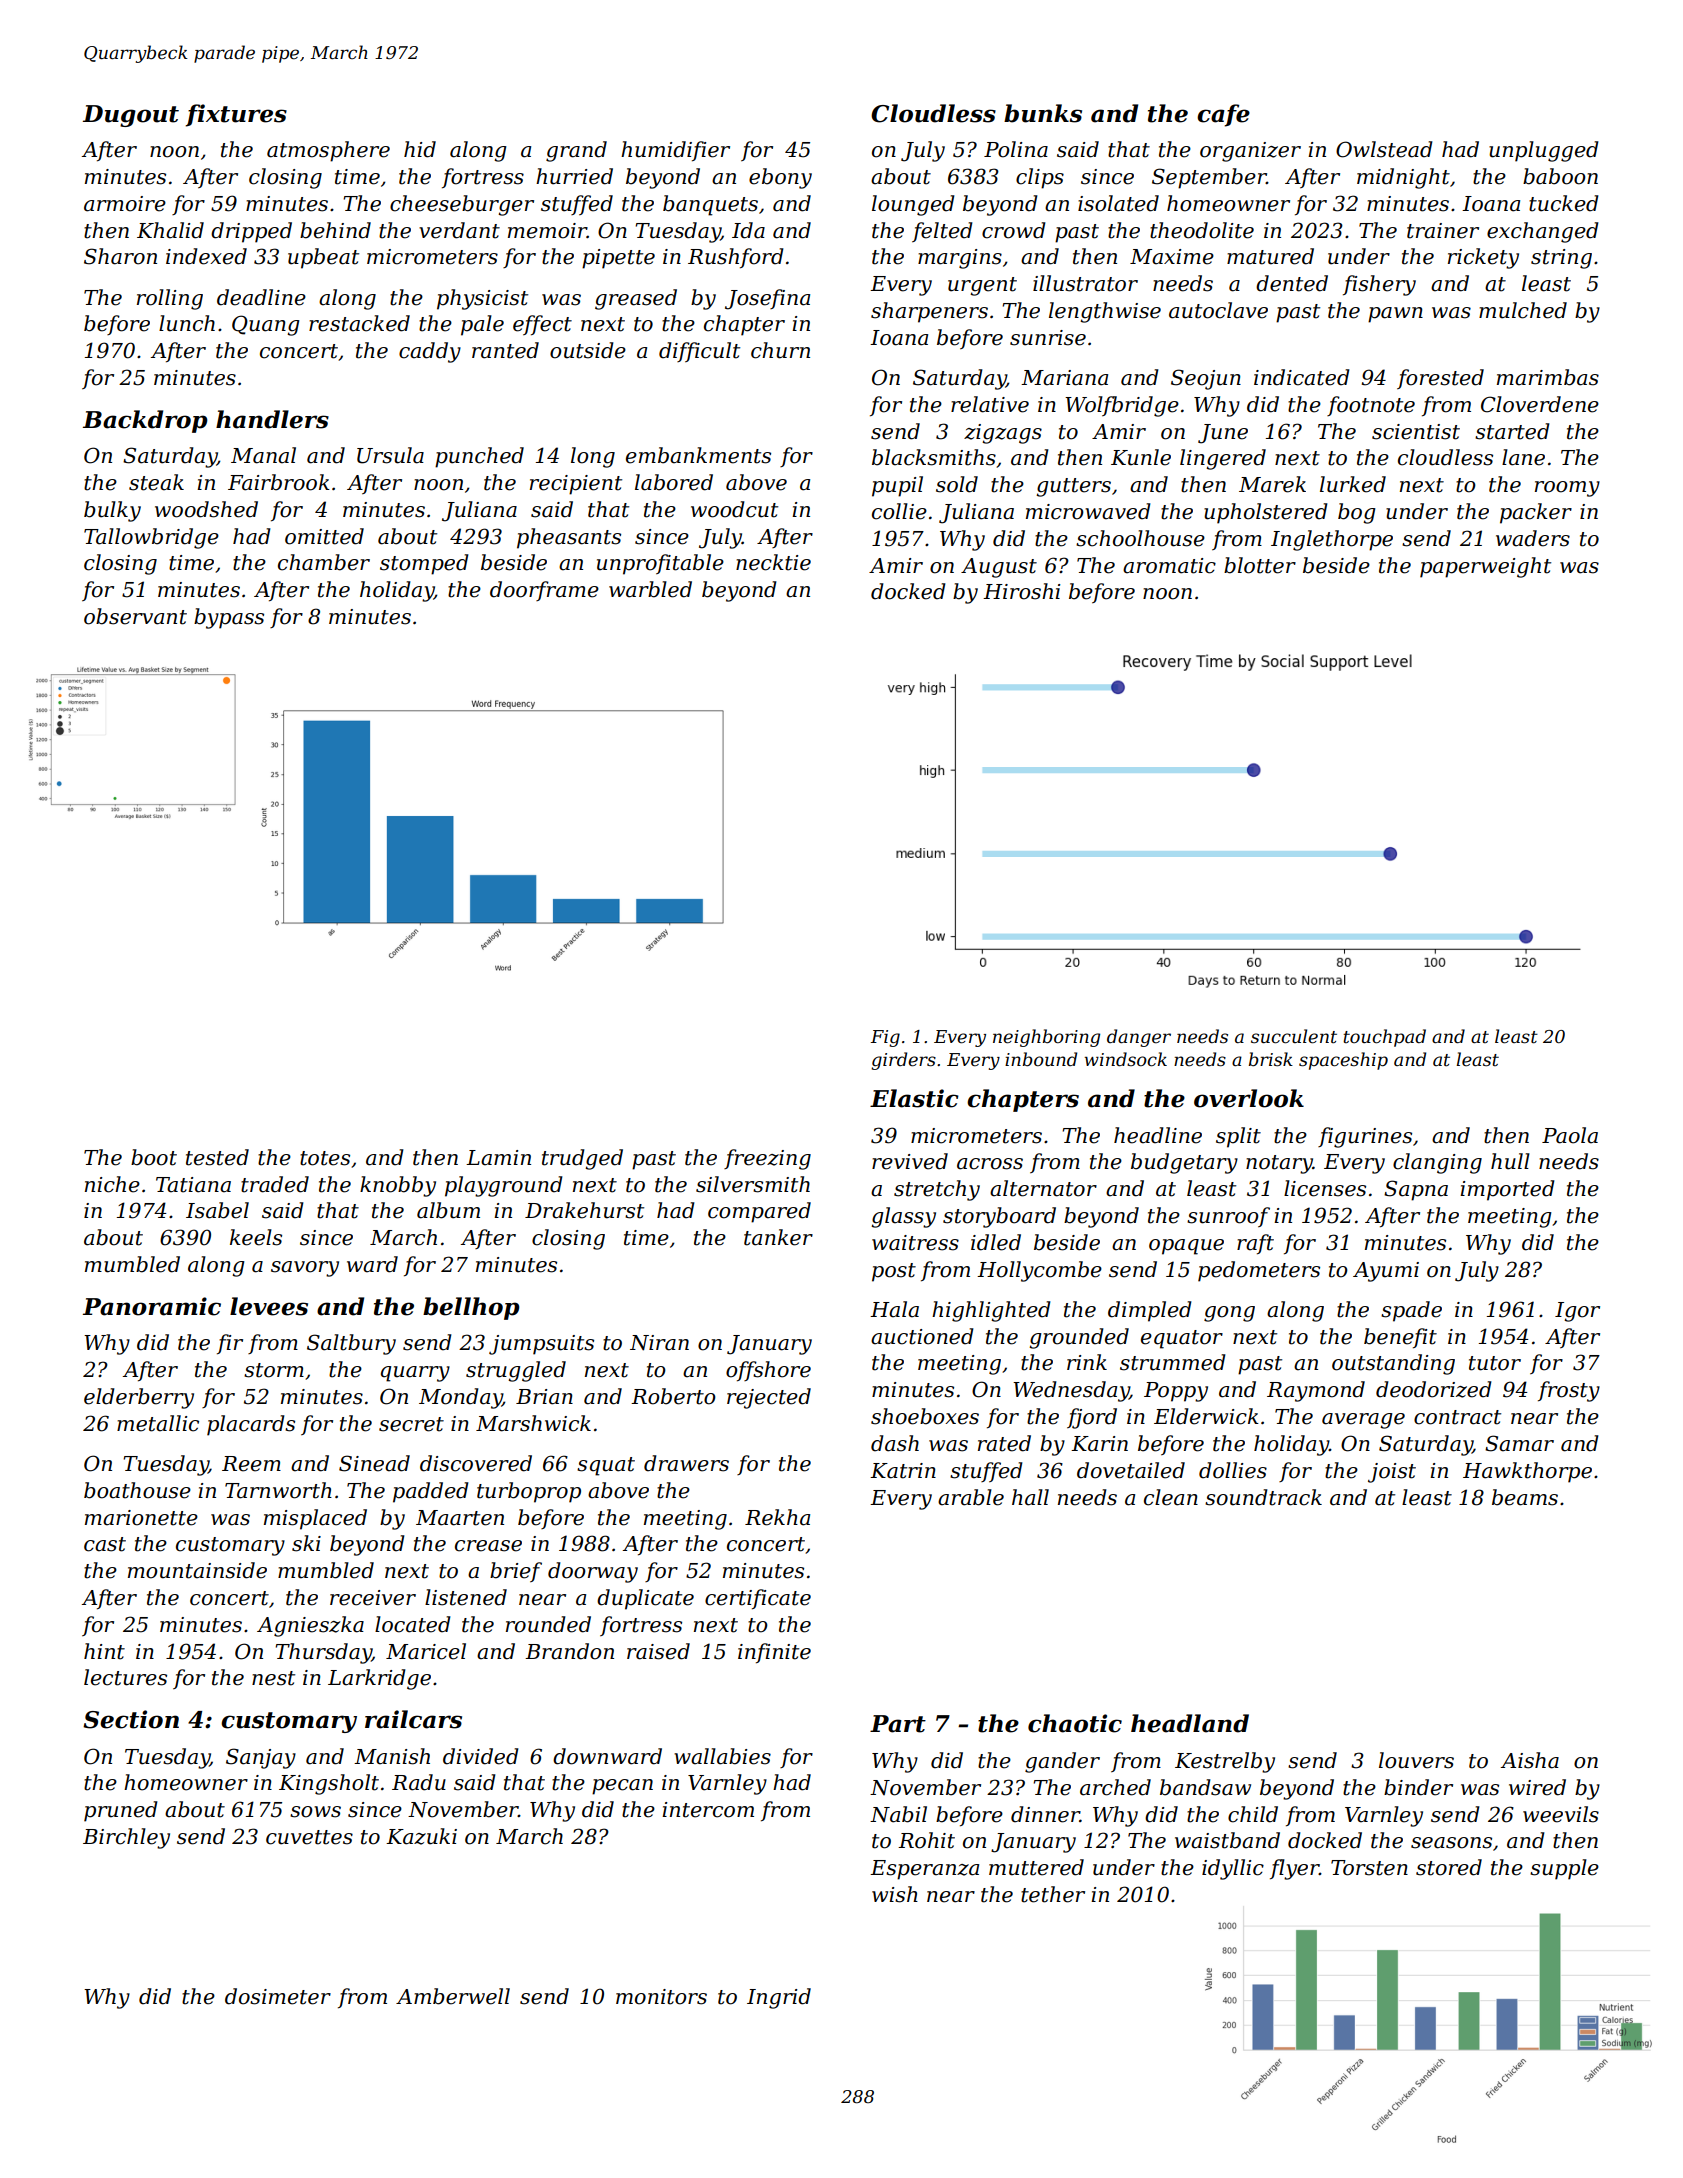  Describe the element at coordinates (306, 1543) in the image. I see `ski` at that location.
